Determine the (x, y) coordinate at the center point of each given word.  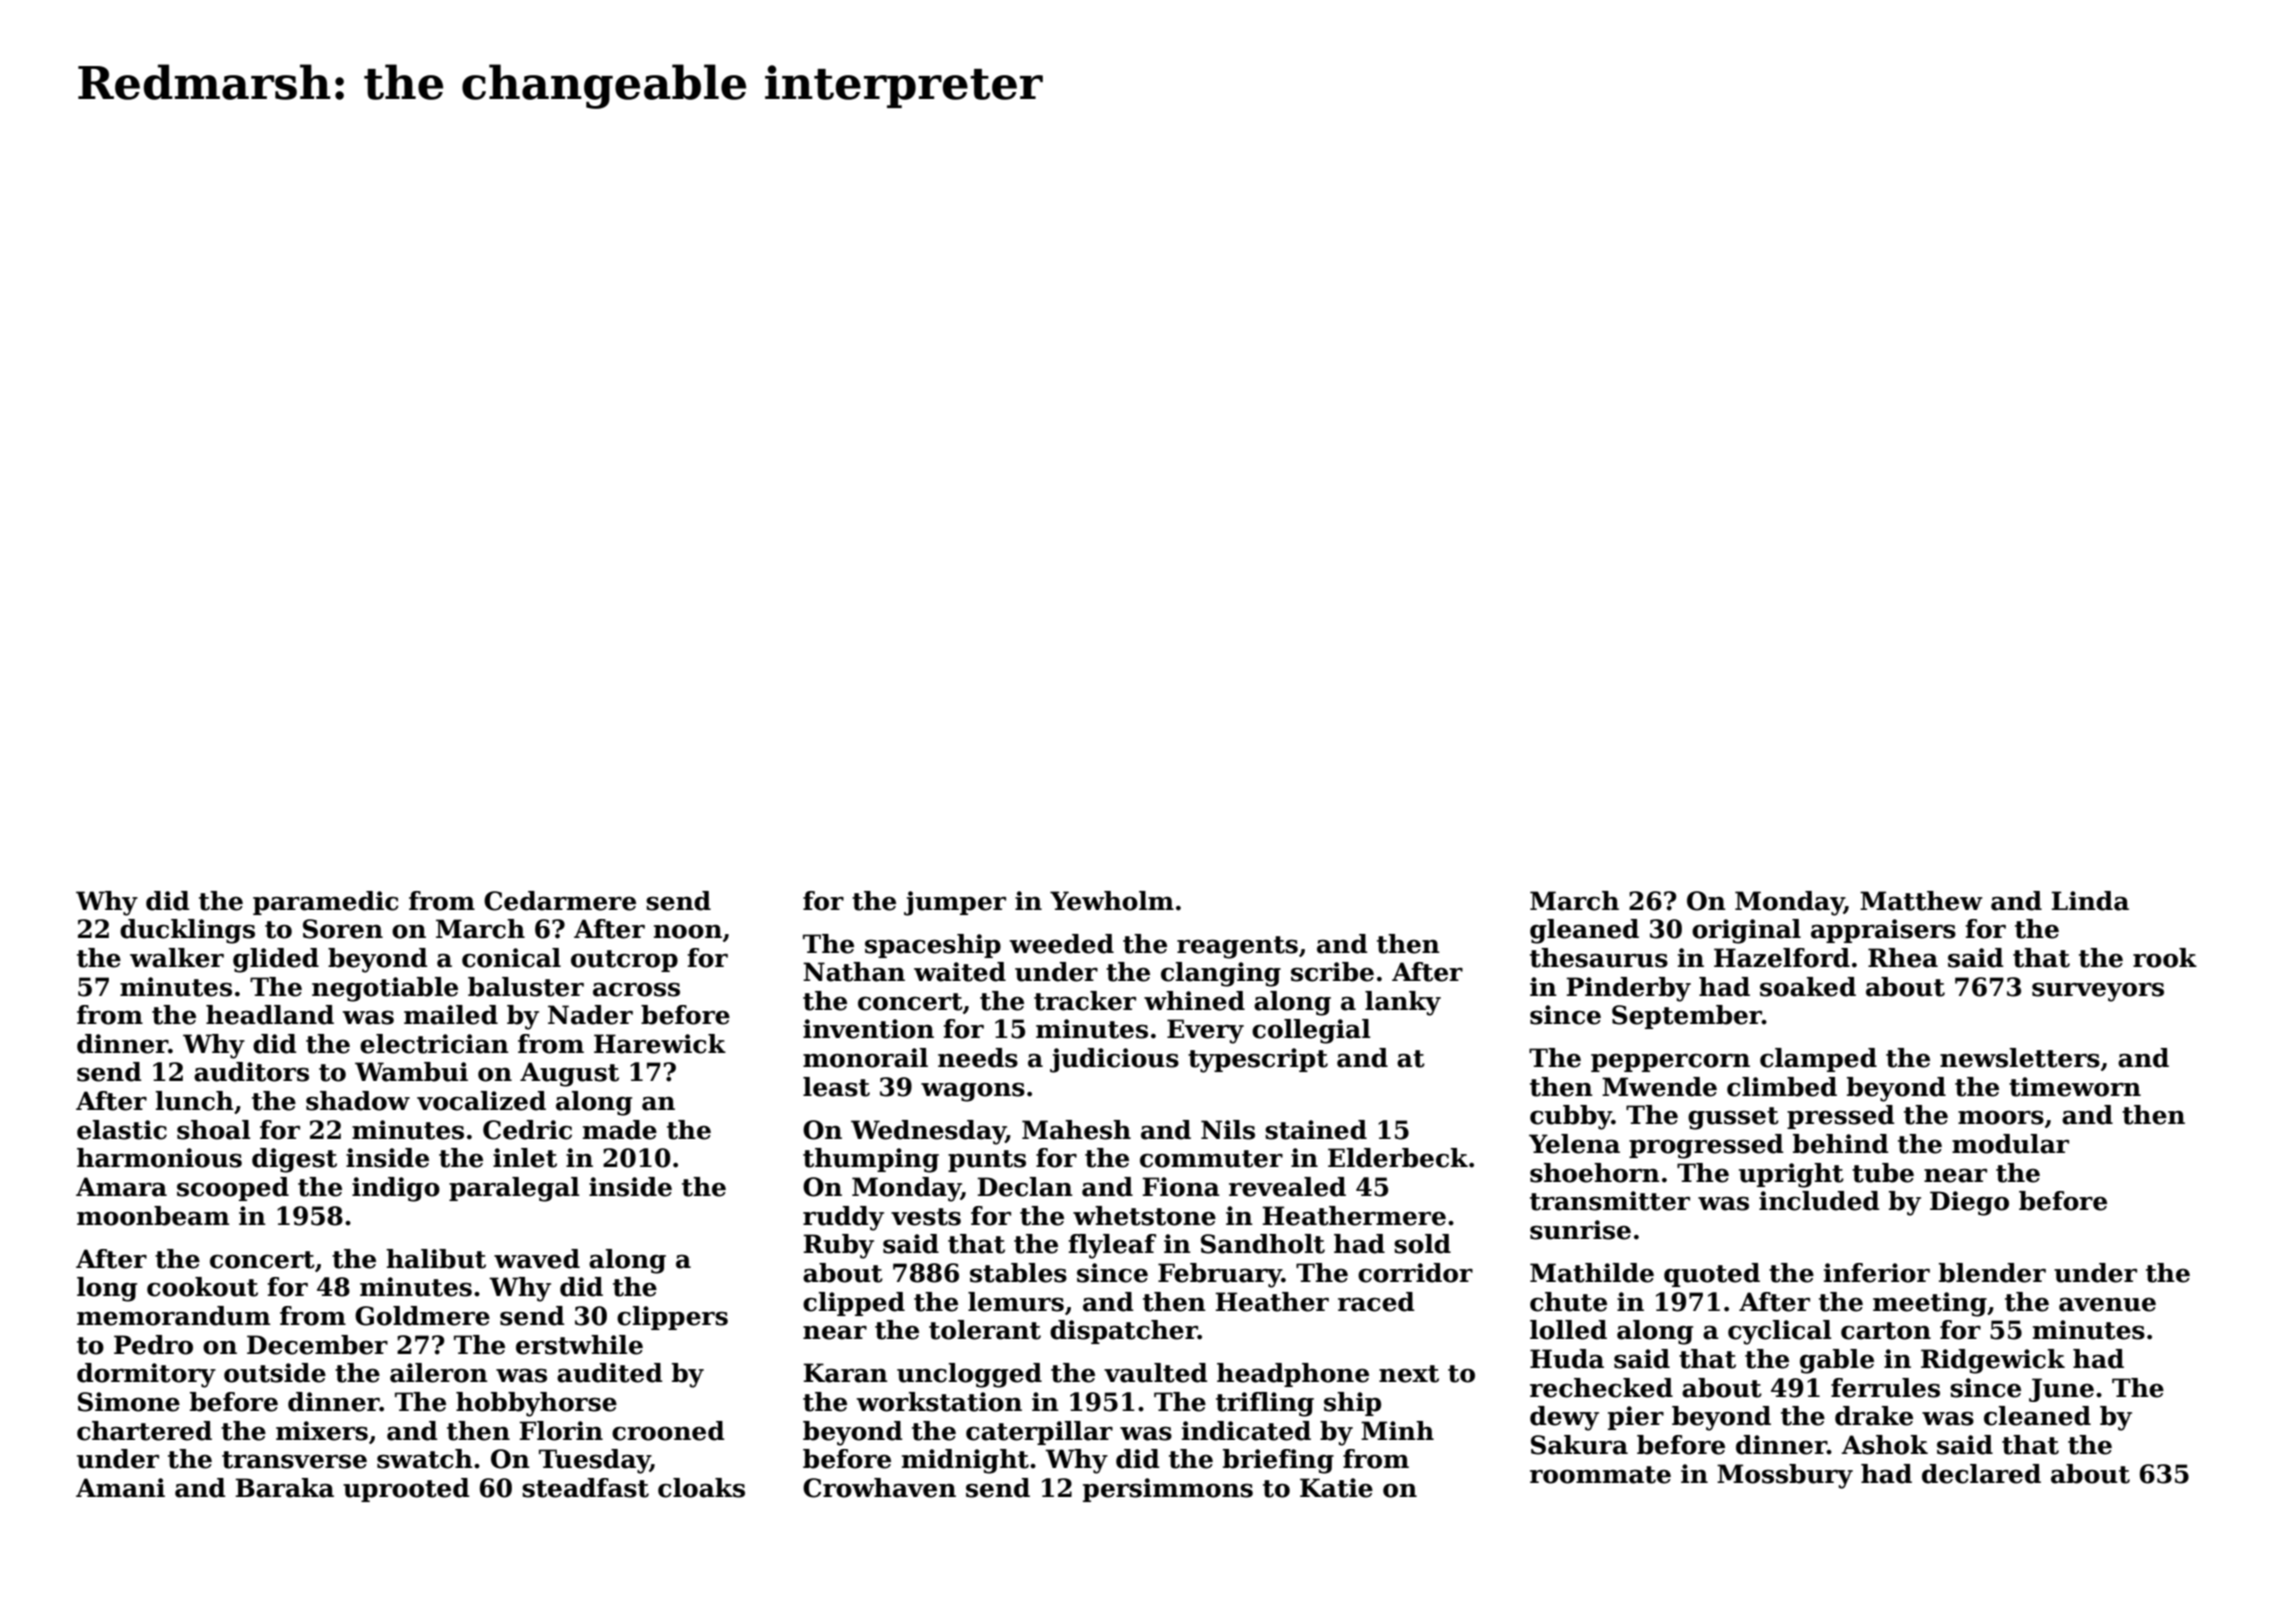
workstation (939, 1402)
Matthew (1921, 901)
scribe (1332, 972)
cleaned (2037, 1416)
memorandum (173, 1316)
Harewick (660, 1044)
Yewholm (1112, 901)
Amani (120, 1488)
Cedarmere (560, 901)
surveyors (2098, 992)
